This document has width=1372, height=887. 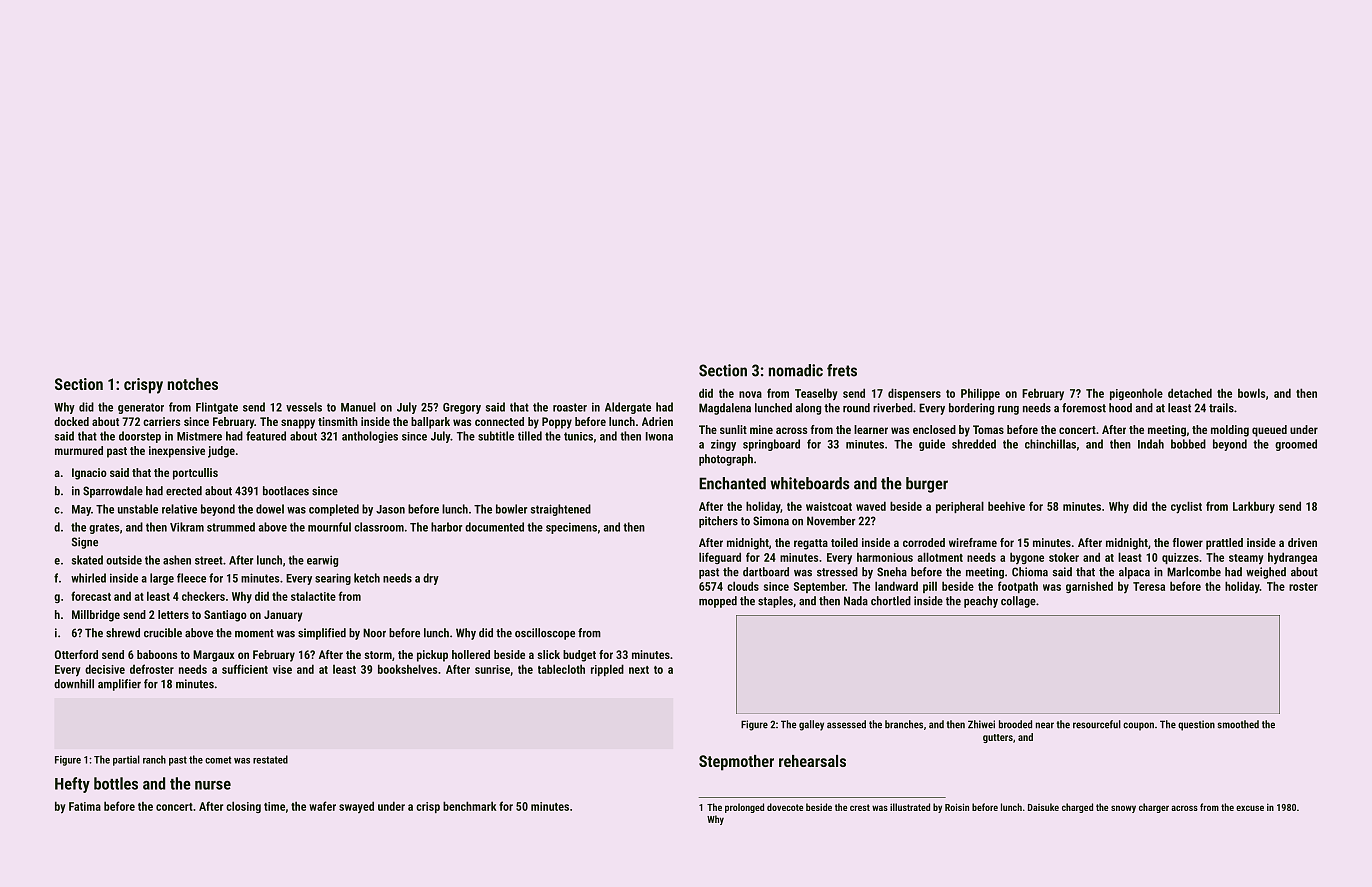 What do you see at coordinates (628, 408) in the document?
I see `Aldergate` at bounding box center [628, 408].
